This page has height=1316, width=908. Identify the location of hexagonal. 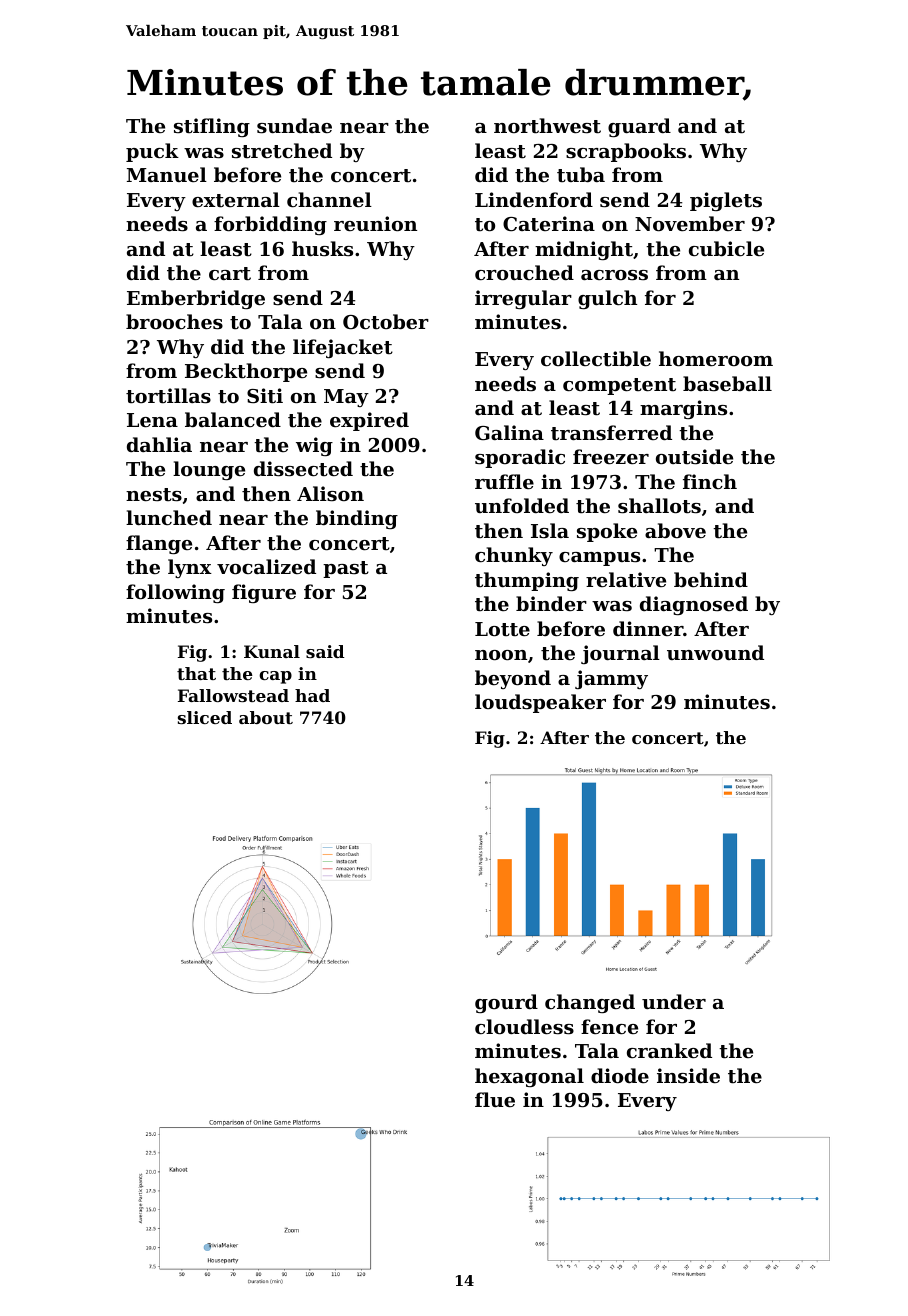
(529, 1077).
